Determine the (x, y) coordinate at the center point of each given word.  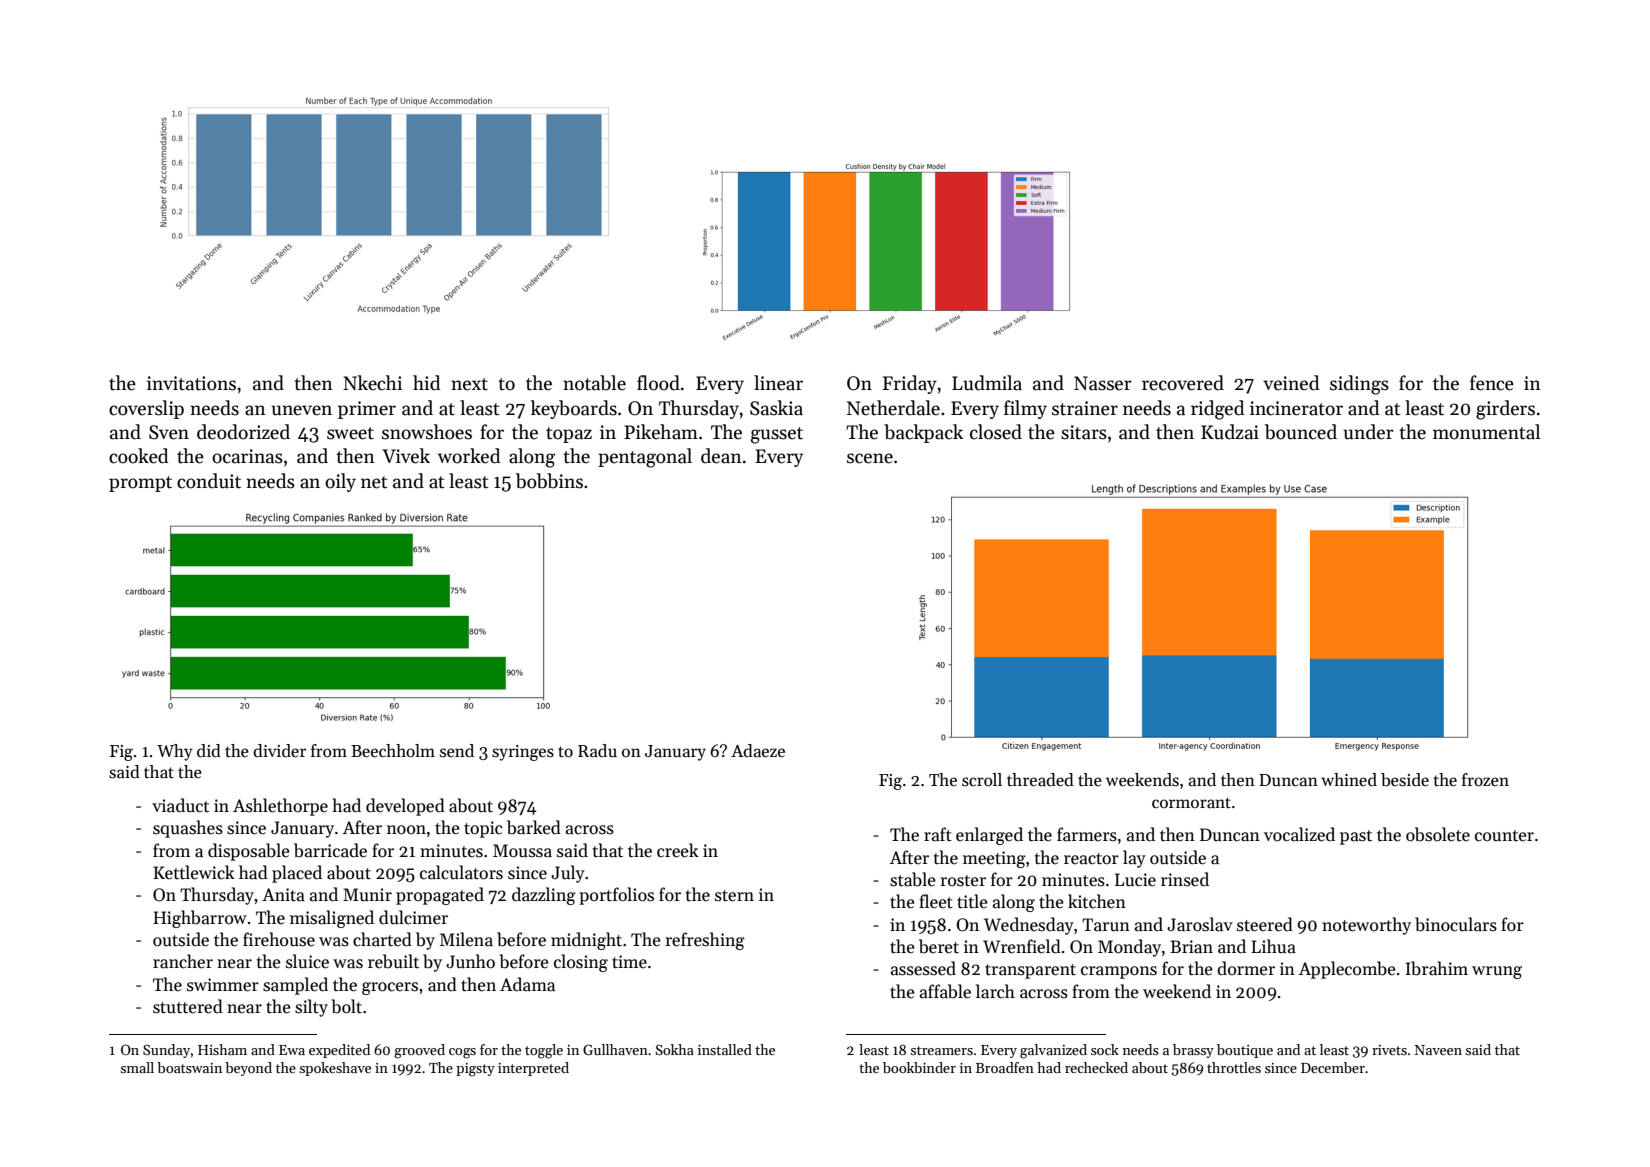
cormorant (1191, 803)
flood (658, 383)
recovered (1183, 383)
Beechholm (393, 751)
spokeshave (335, 1069)
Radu (597, 751)
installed (725, 1049)
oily (340, 482)
